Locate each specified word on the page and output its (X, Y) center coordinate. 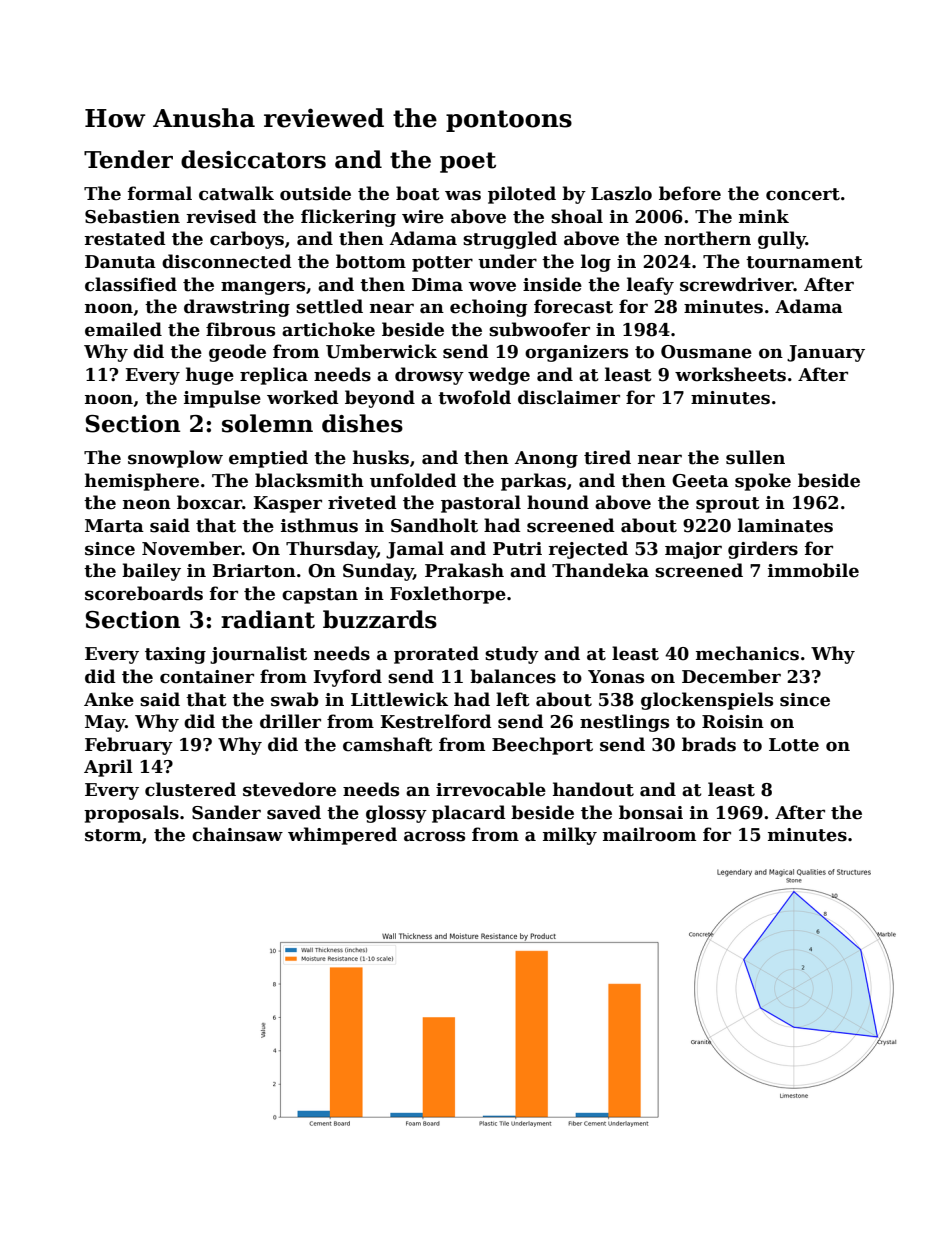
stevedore (289, 789)
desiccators (253, 159)
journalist (258, 655)
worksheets (730, 374)
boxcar (209, 502)
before (690, 193)
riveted (362, 502)
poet (468, 162)
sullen (755, 457)
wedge (499, 376)
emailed (123, 329)
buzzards (380, 619)
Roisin (733, 722)
